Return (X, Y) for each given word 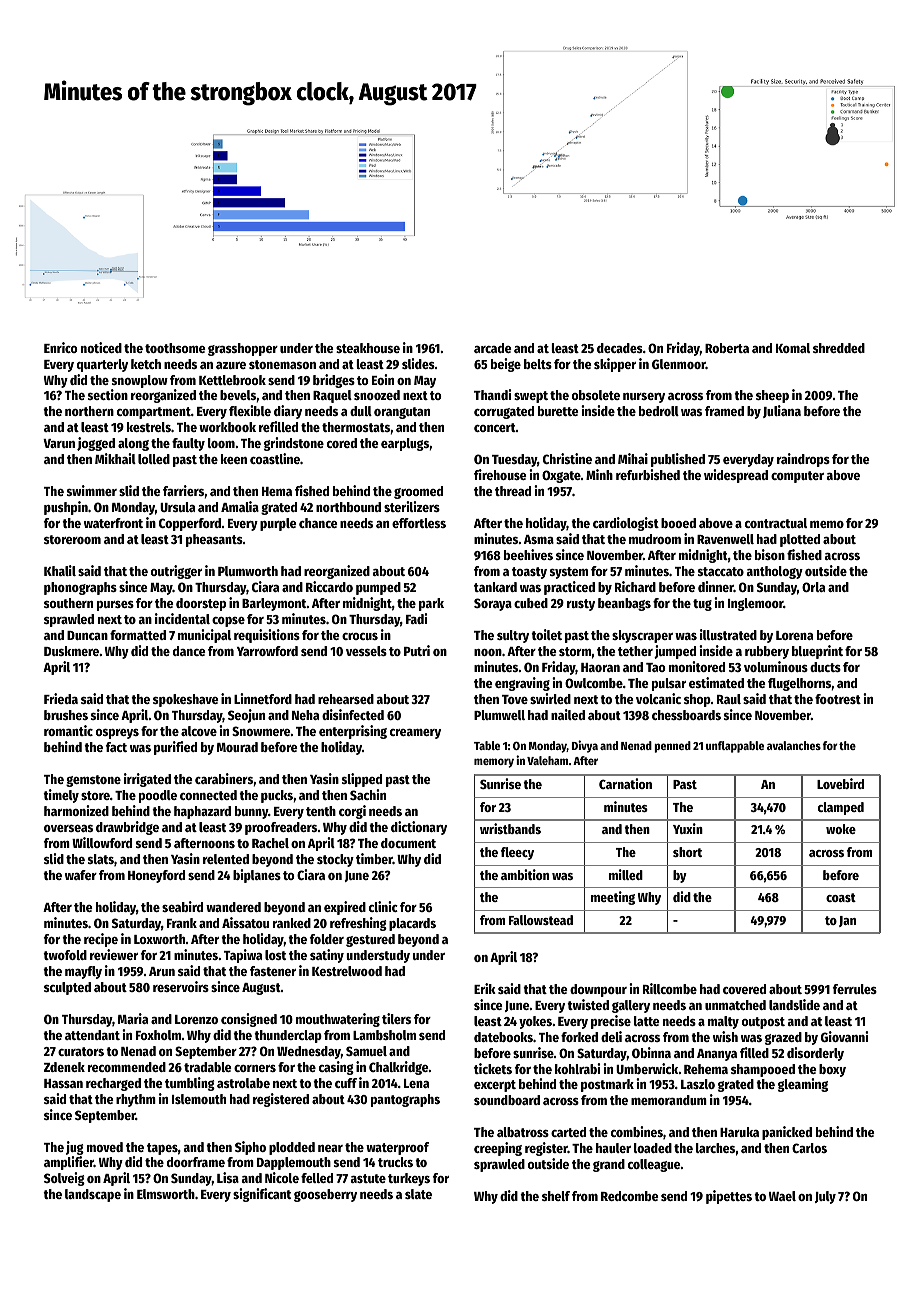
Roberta (727, 348)
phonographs (80, 588)
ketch (146, 364)
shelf (556, 1196)
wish (725, 1036)
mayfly (83, 972)
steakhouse (368, 348)
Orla (813, 587)
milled (626, 874)
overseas (68, 828)
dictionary (419, 828)
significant (262, 1195)
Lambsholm (384, 1035)
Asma (539, 539)
